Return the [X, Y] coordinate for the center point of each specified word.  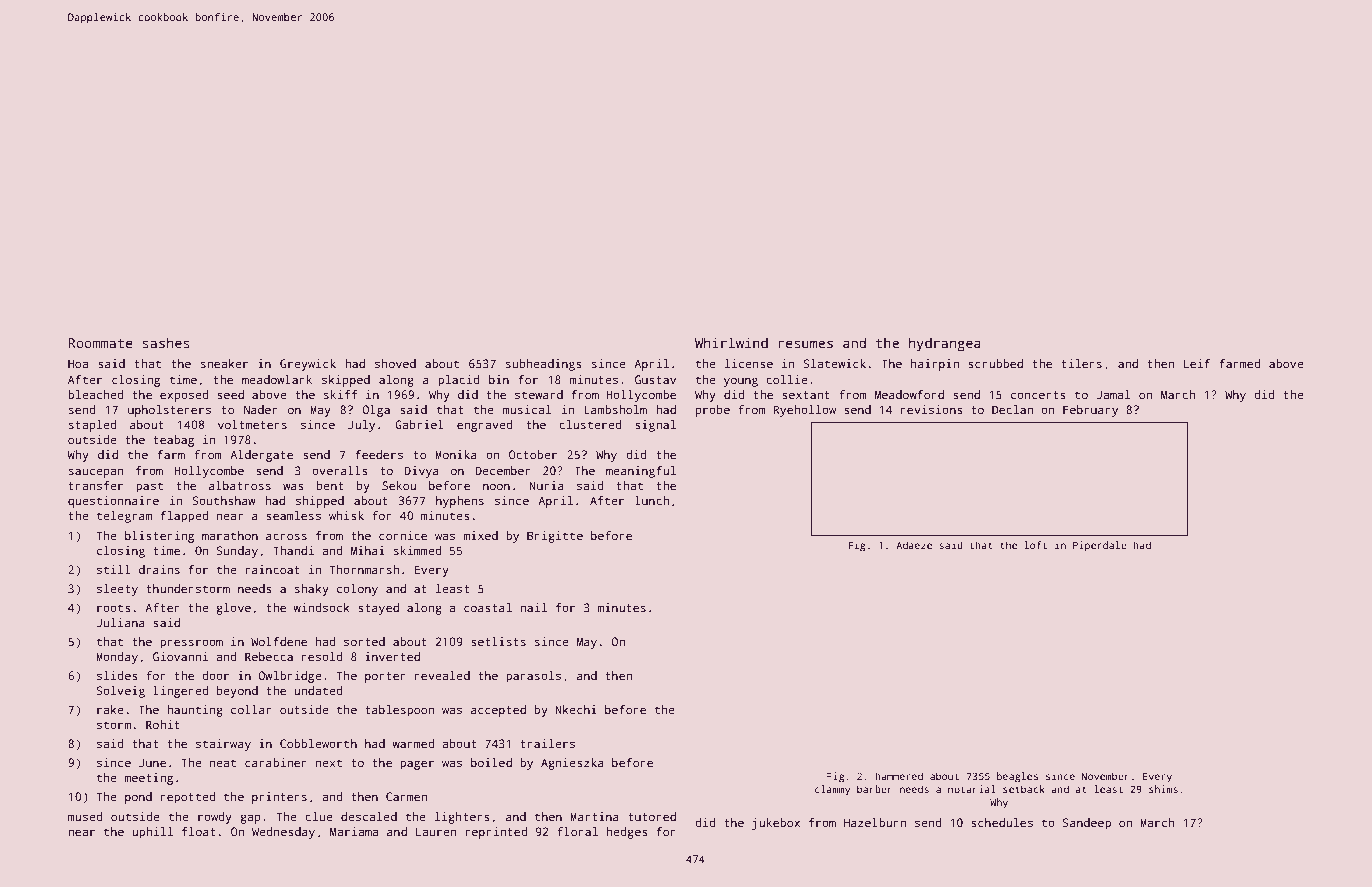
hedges [627, 833]
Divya [421, 472]
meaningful [641, 472]
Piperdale [1100, 546]
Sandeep [1087, 824]
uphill [152, 833]
